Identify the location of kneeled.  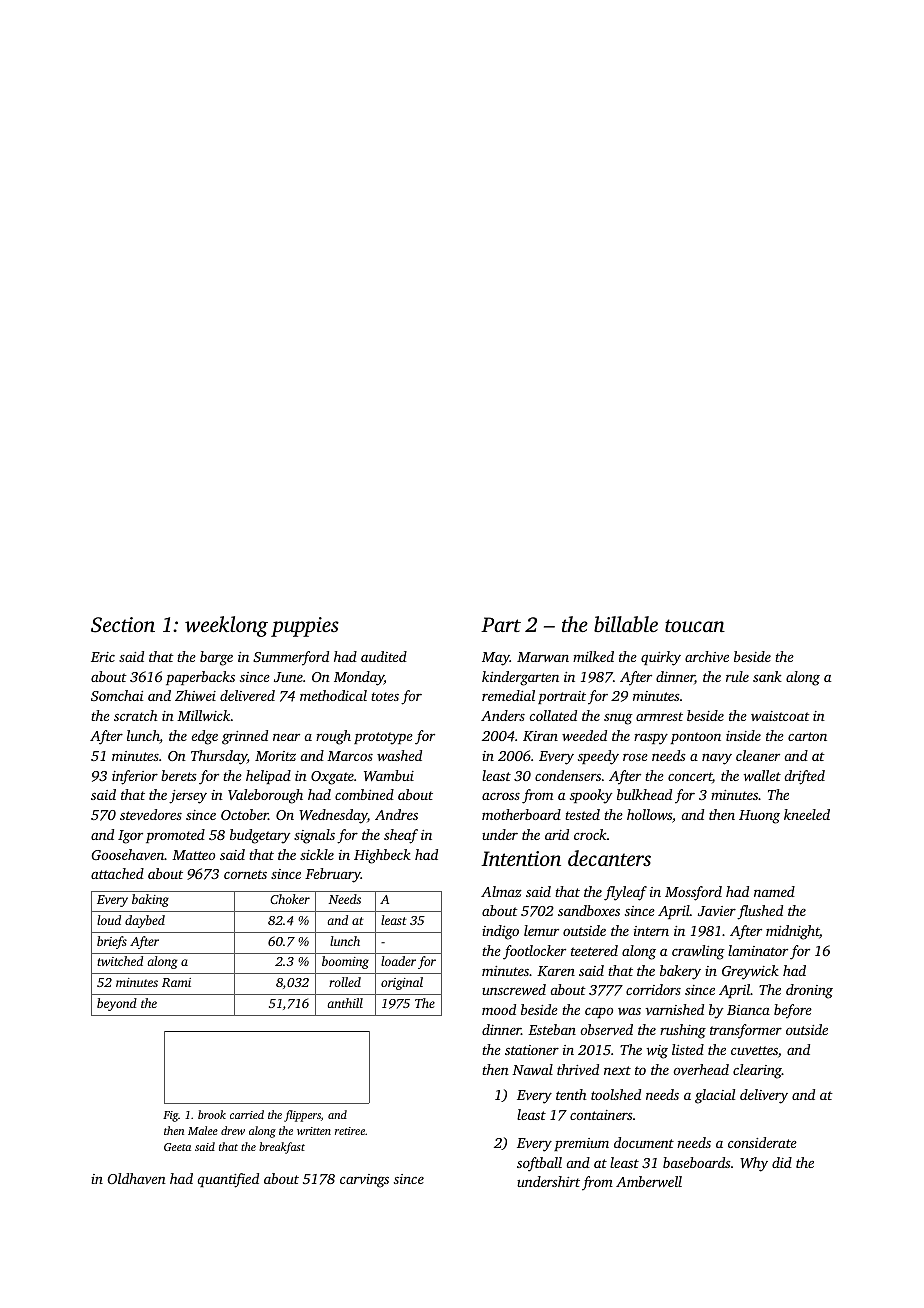
(807, 814).
